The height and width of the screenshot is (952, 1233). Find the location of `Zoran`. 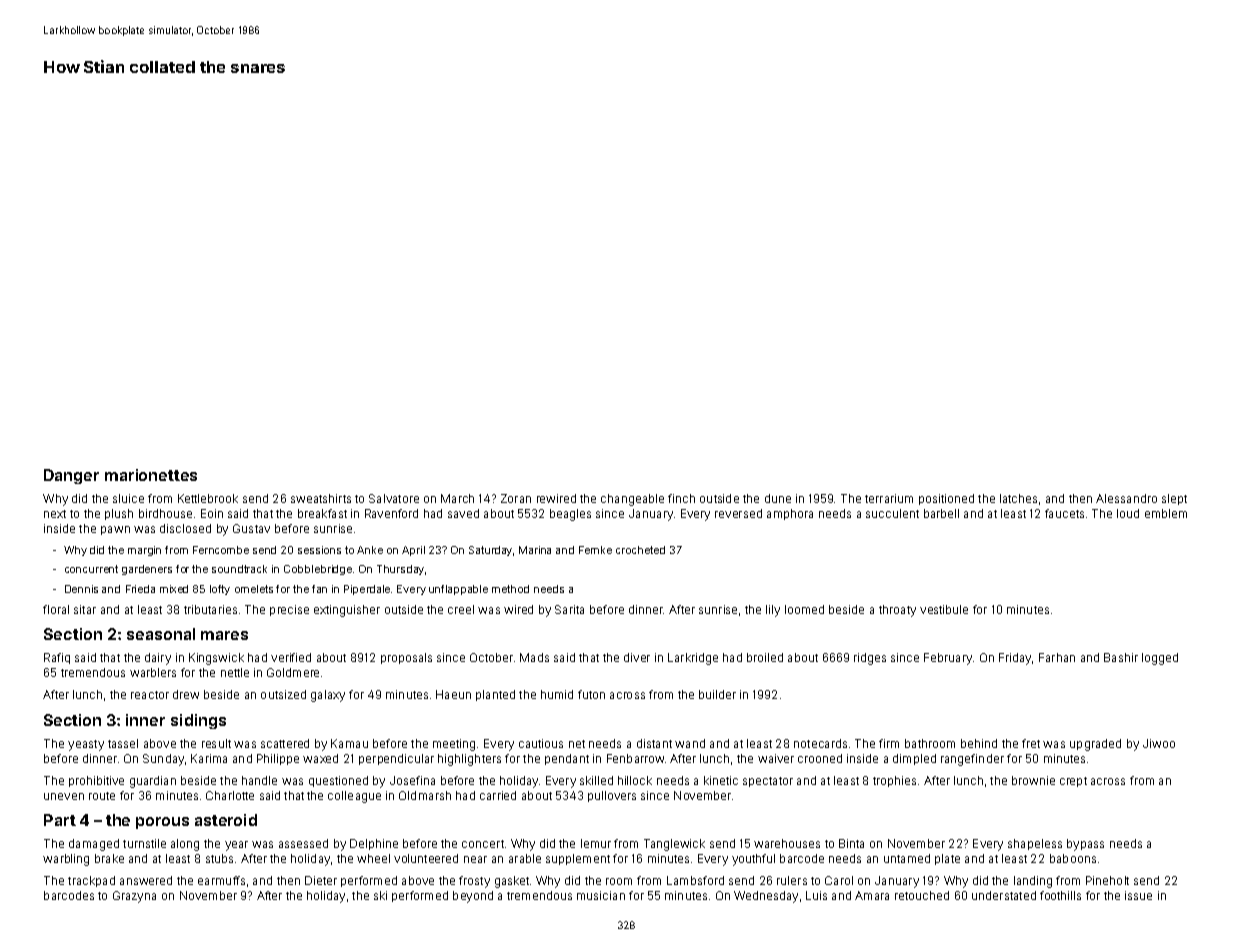

Zoran is located at coordinates (516, 498).
